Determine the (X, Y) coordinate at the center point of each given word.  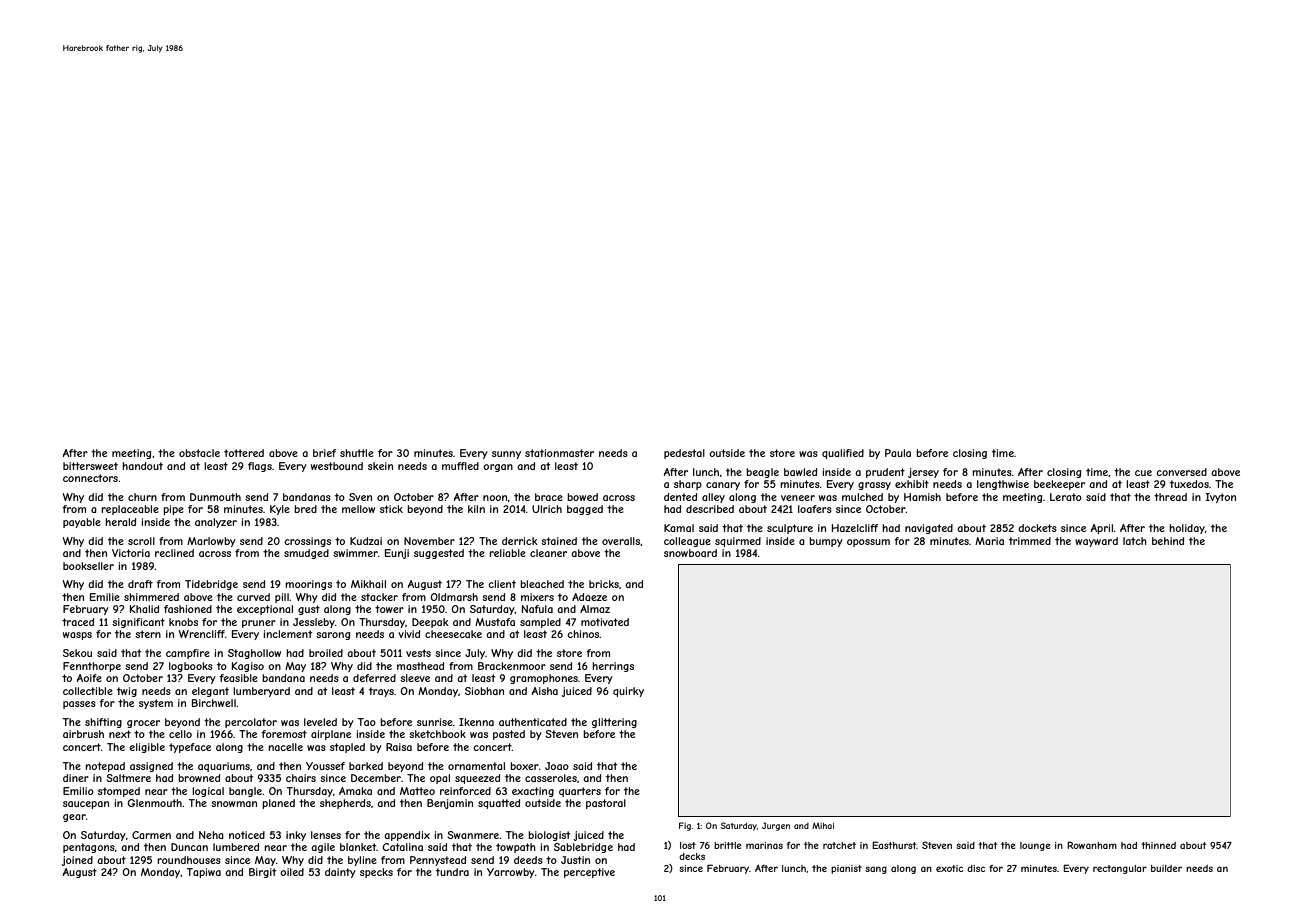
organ (498, 468)
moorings (308, 585)
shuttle (357, 453)
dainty (340, 873)
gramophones (544, 679)
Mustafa (495, 622)
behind (1168, 541)
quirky (628, 692)
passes (79, 705)
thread (1170, 497)
